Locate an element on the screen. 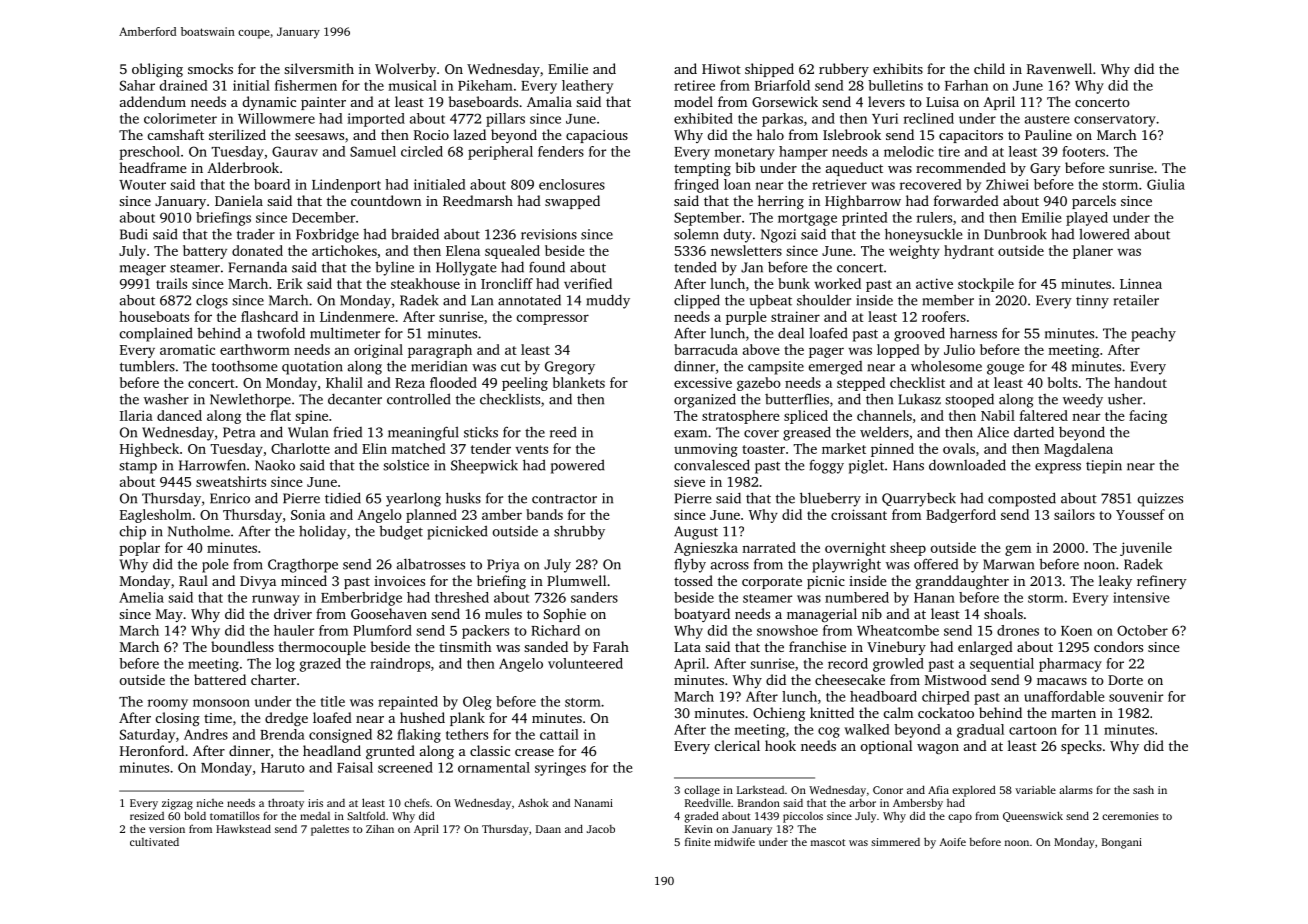 This screenshot has width=1308, height=924. refinery is located at coordinates (1162, 582).
